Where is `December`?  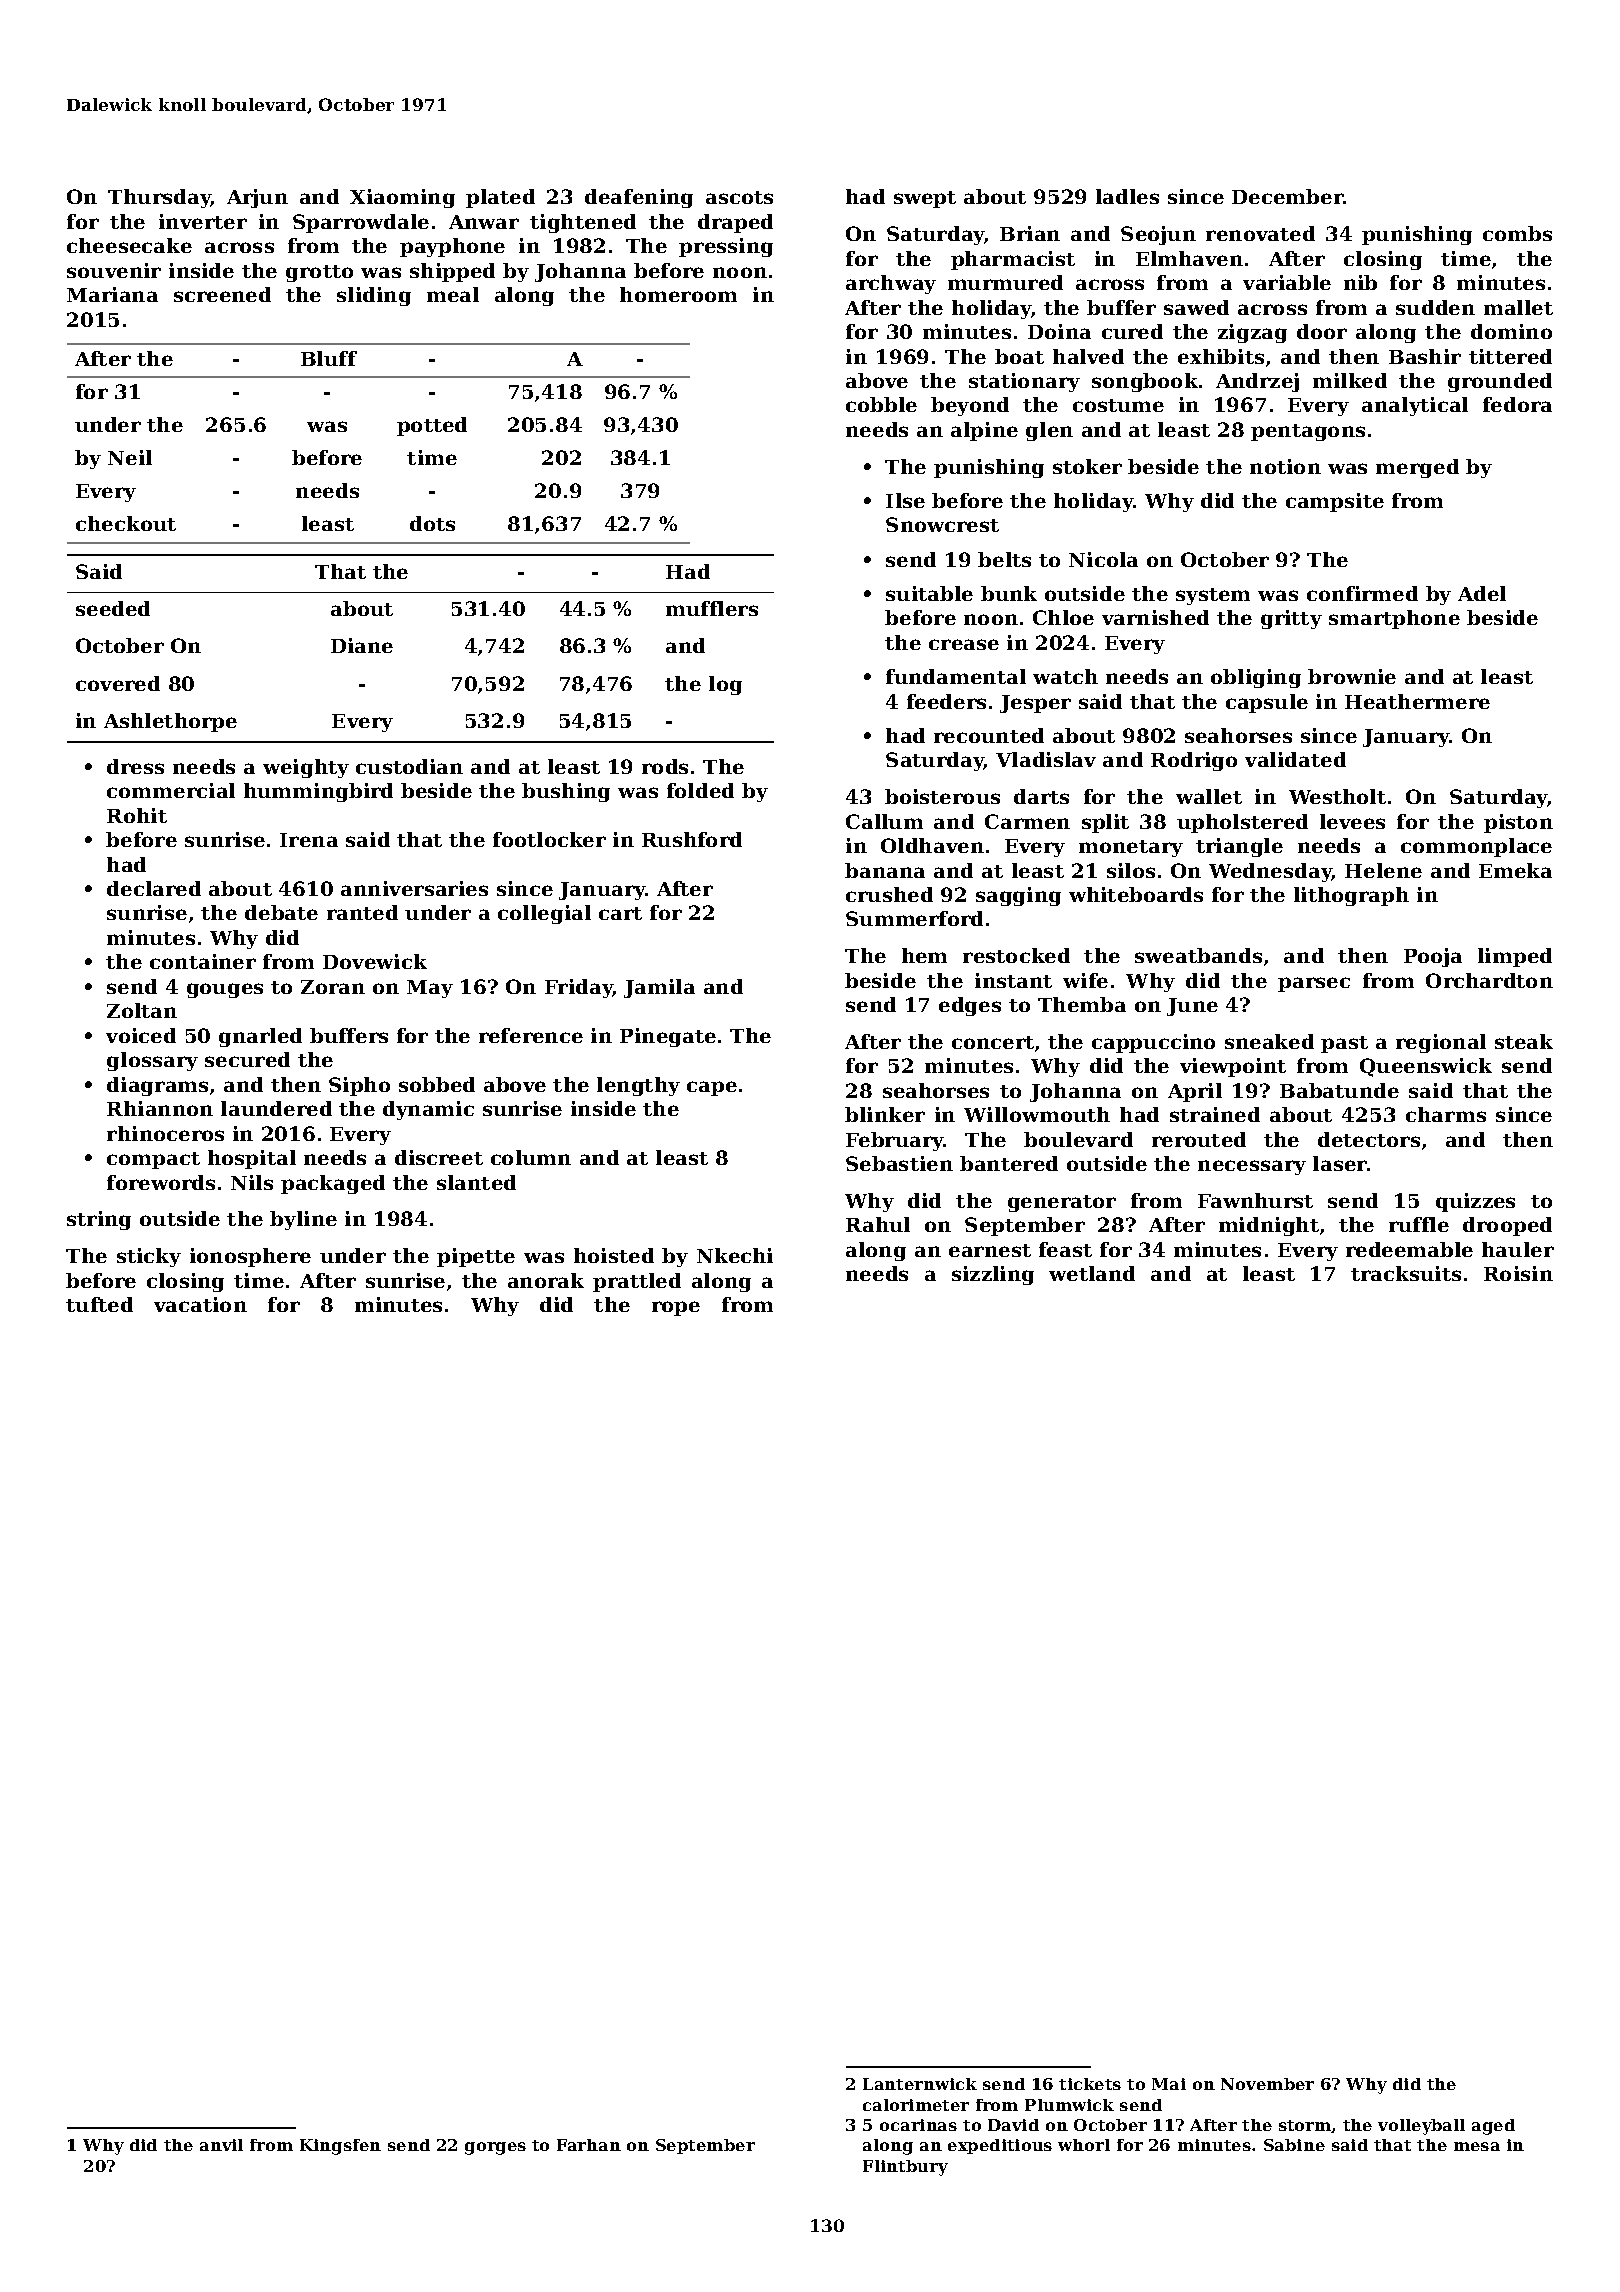 December is located at coordinates (1288, 196).
